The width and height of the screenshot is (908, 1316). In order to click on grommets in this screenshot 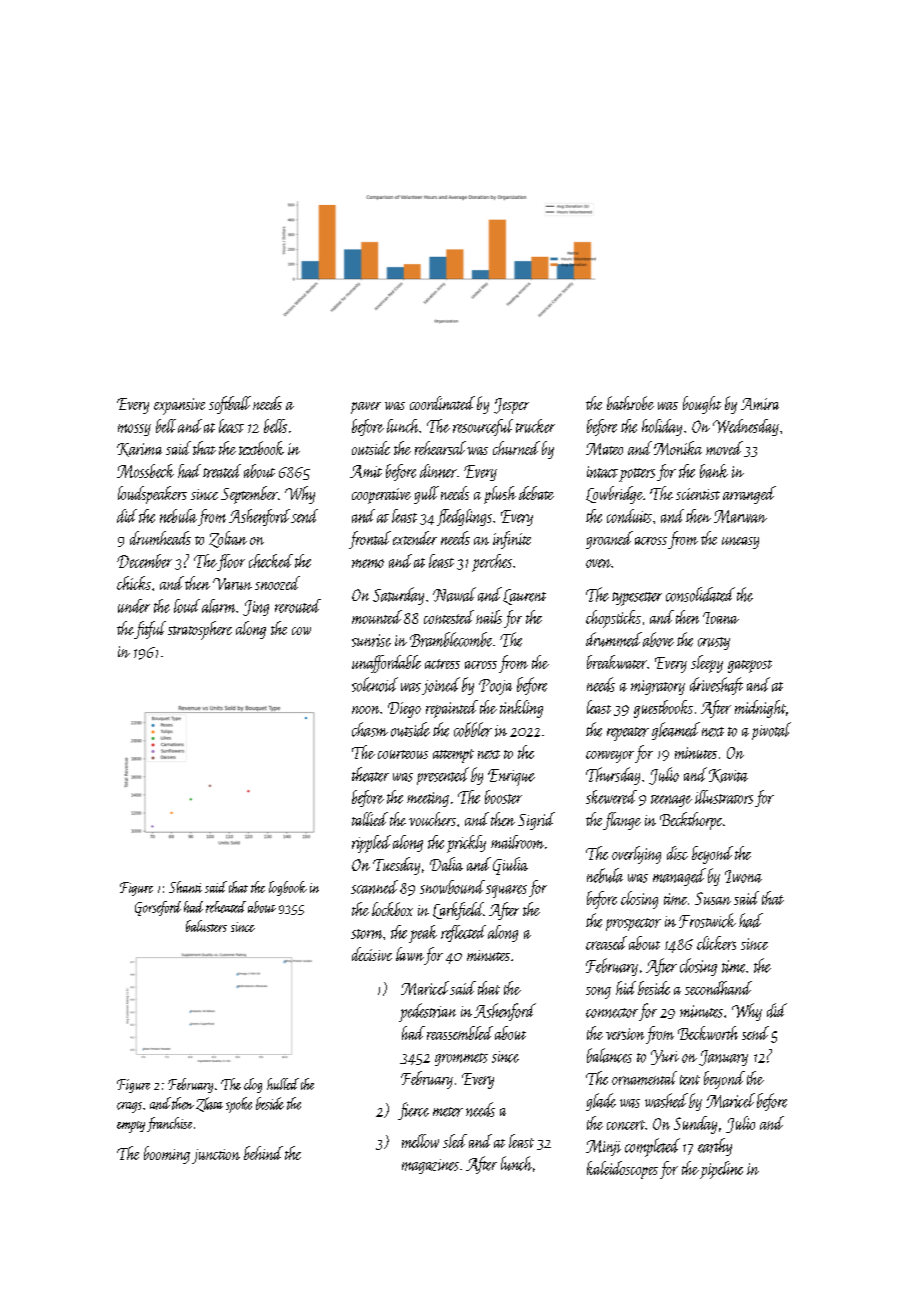, I will do `click(461, 1059)`.
